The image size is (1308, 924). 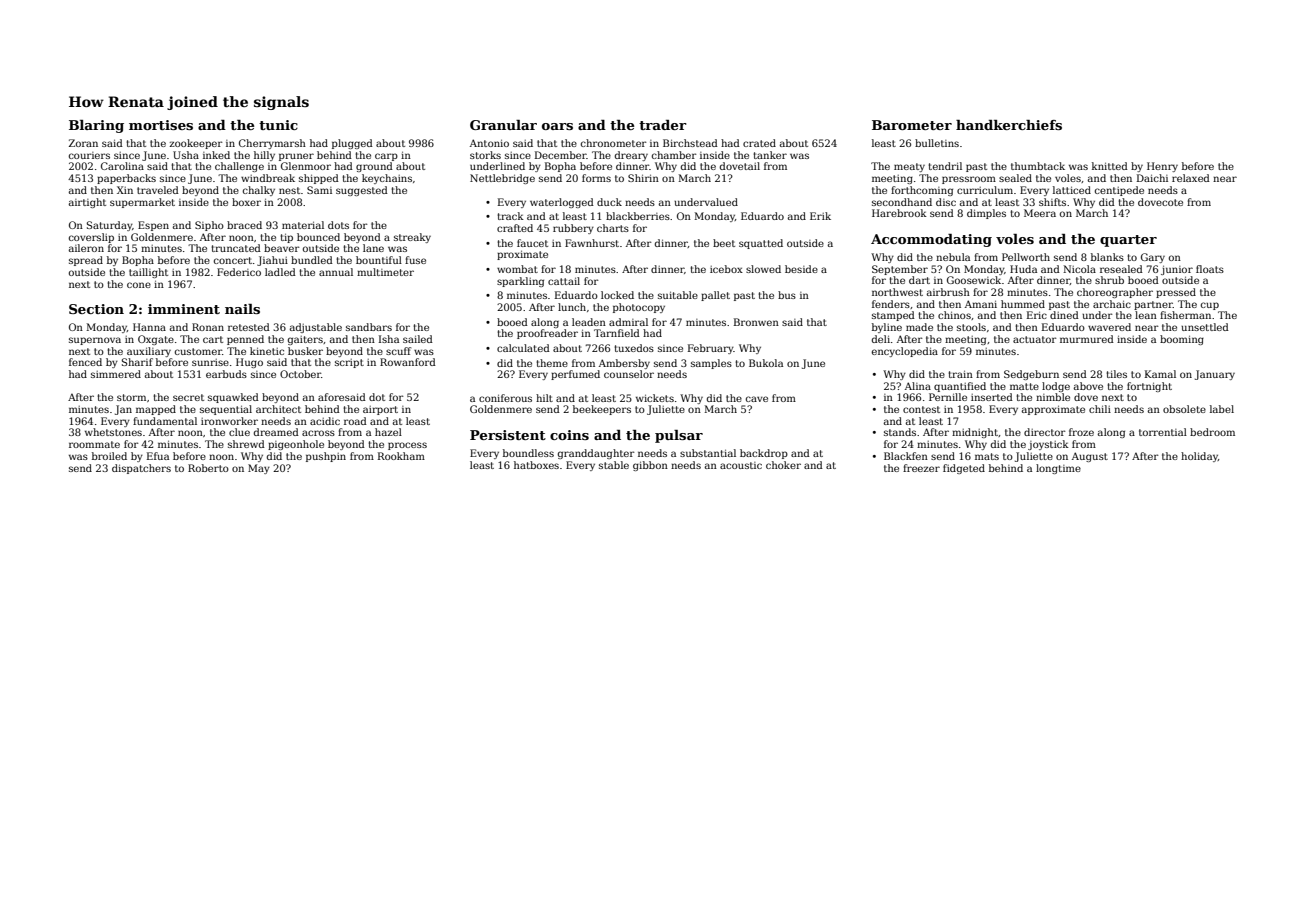 I want to click on tunic, so click(x=278, y=125).
